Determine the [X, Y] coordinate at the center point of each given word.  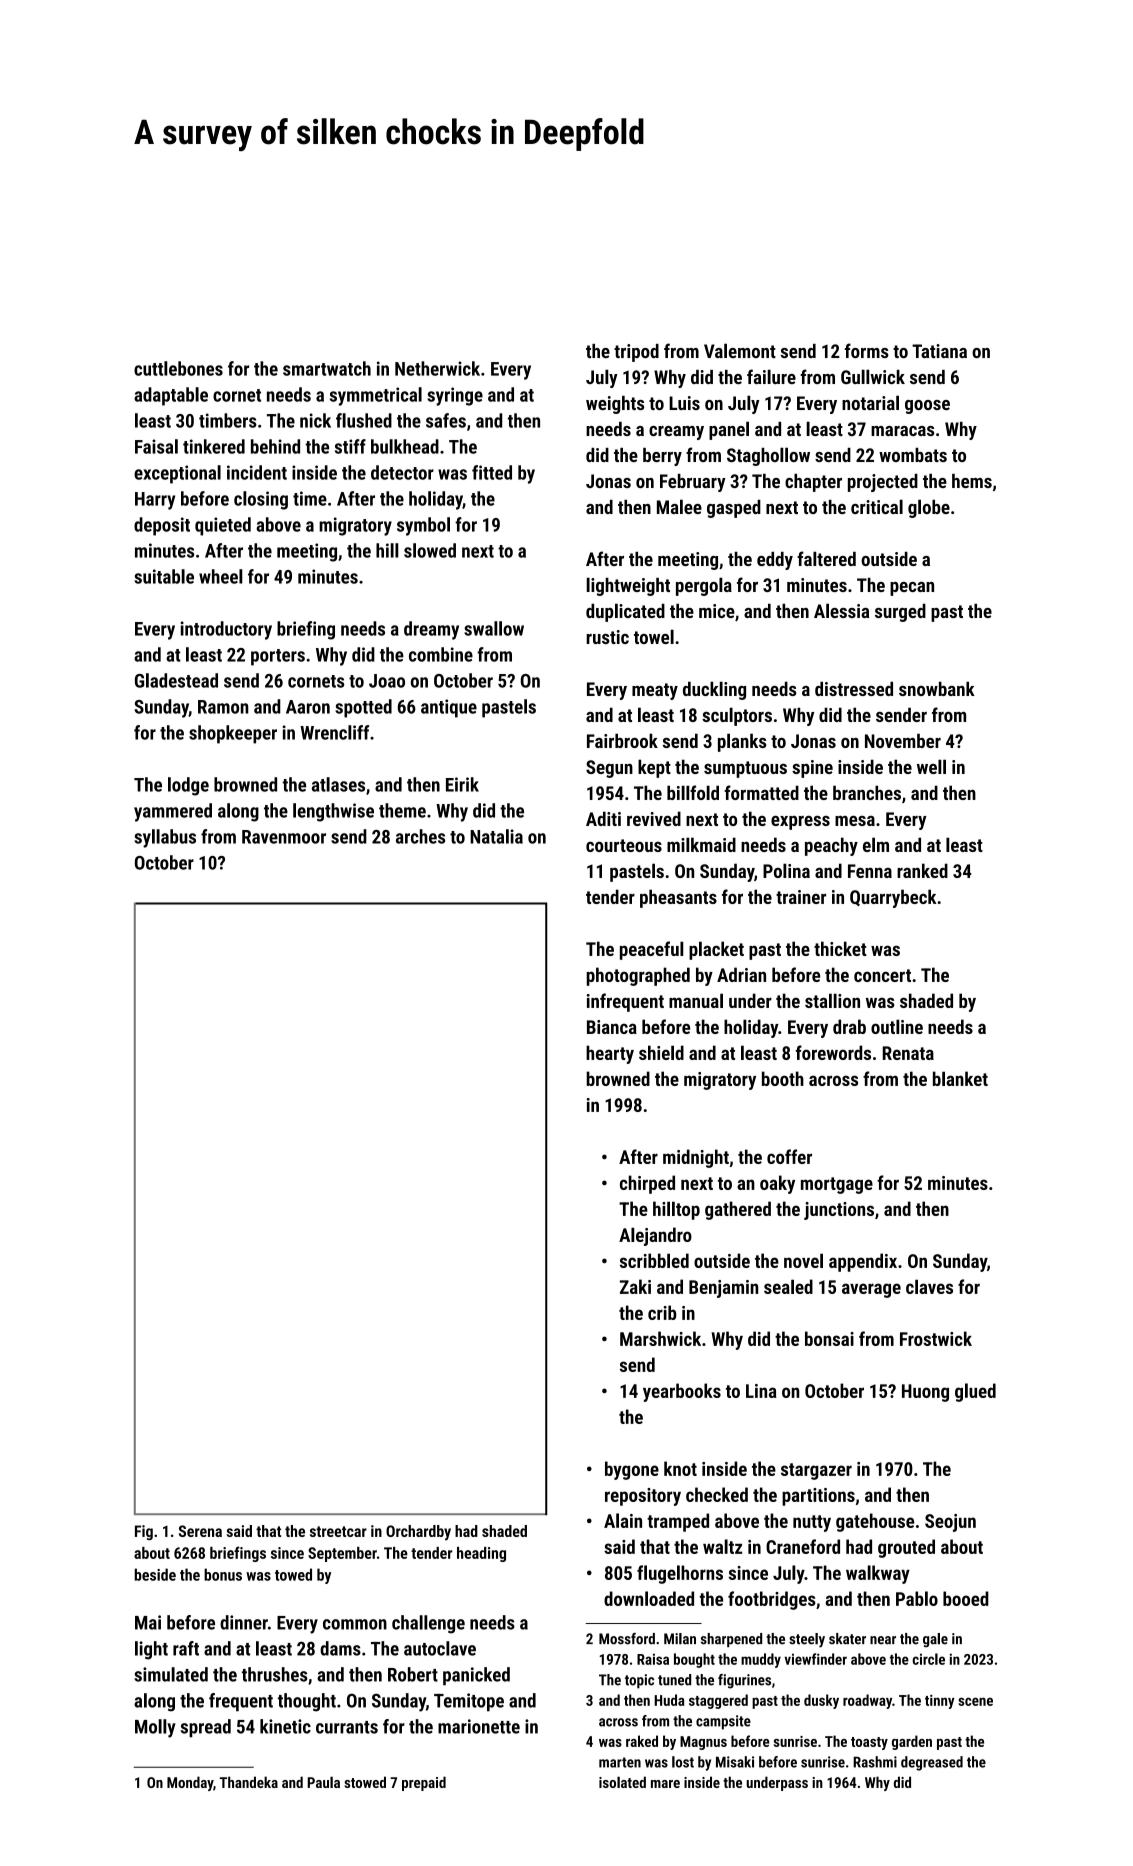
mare [665, 1784]
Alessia [841, 610]
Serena [200, 1531]
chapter [813, 483]
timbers [228, 420]
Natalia [496, 836]
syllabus [165, 838]
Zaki [635, 1286]
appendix [863, 1262]
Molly [155, 1728]
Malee [679, 506]
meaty [655, 691]
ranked [922, 870]
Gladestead [176, 680]
